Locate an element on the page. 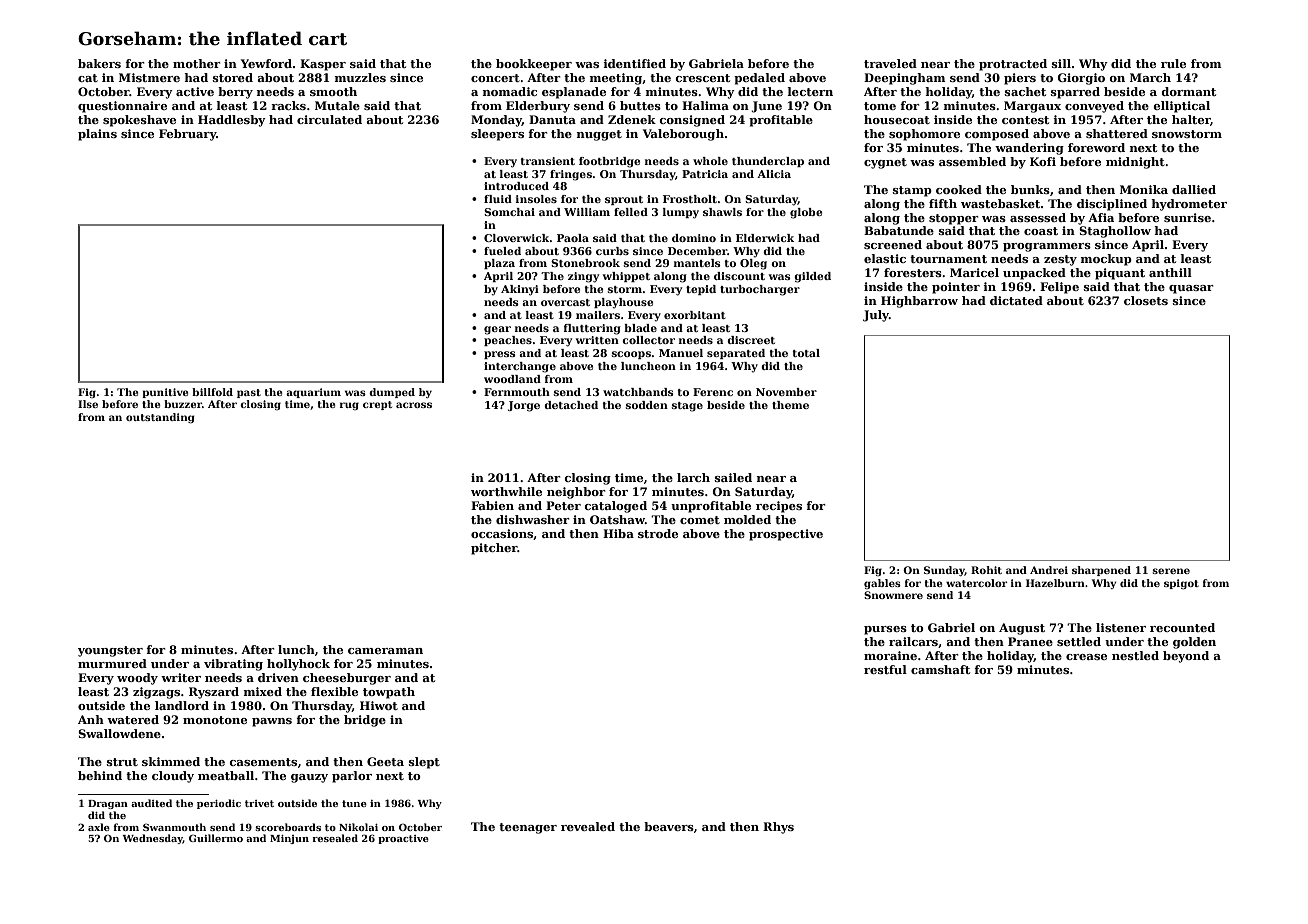  theme is located at coordinates (790, 405).
